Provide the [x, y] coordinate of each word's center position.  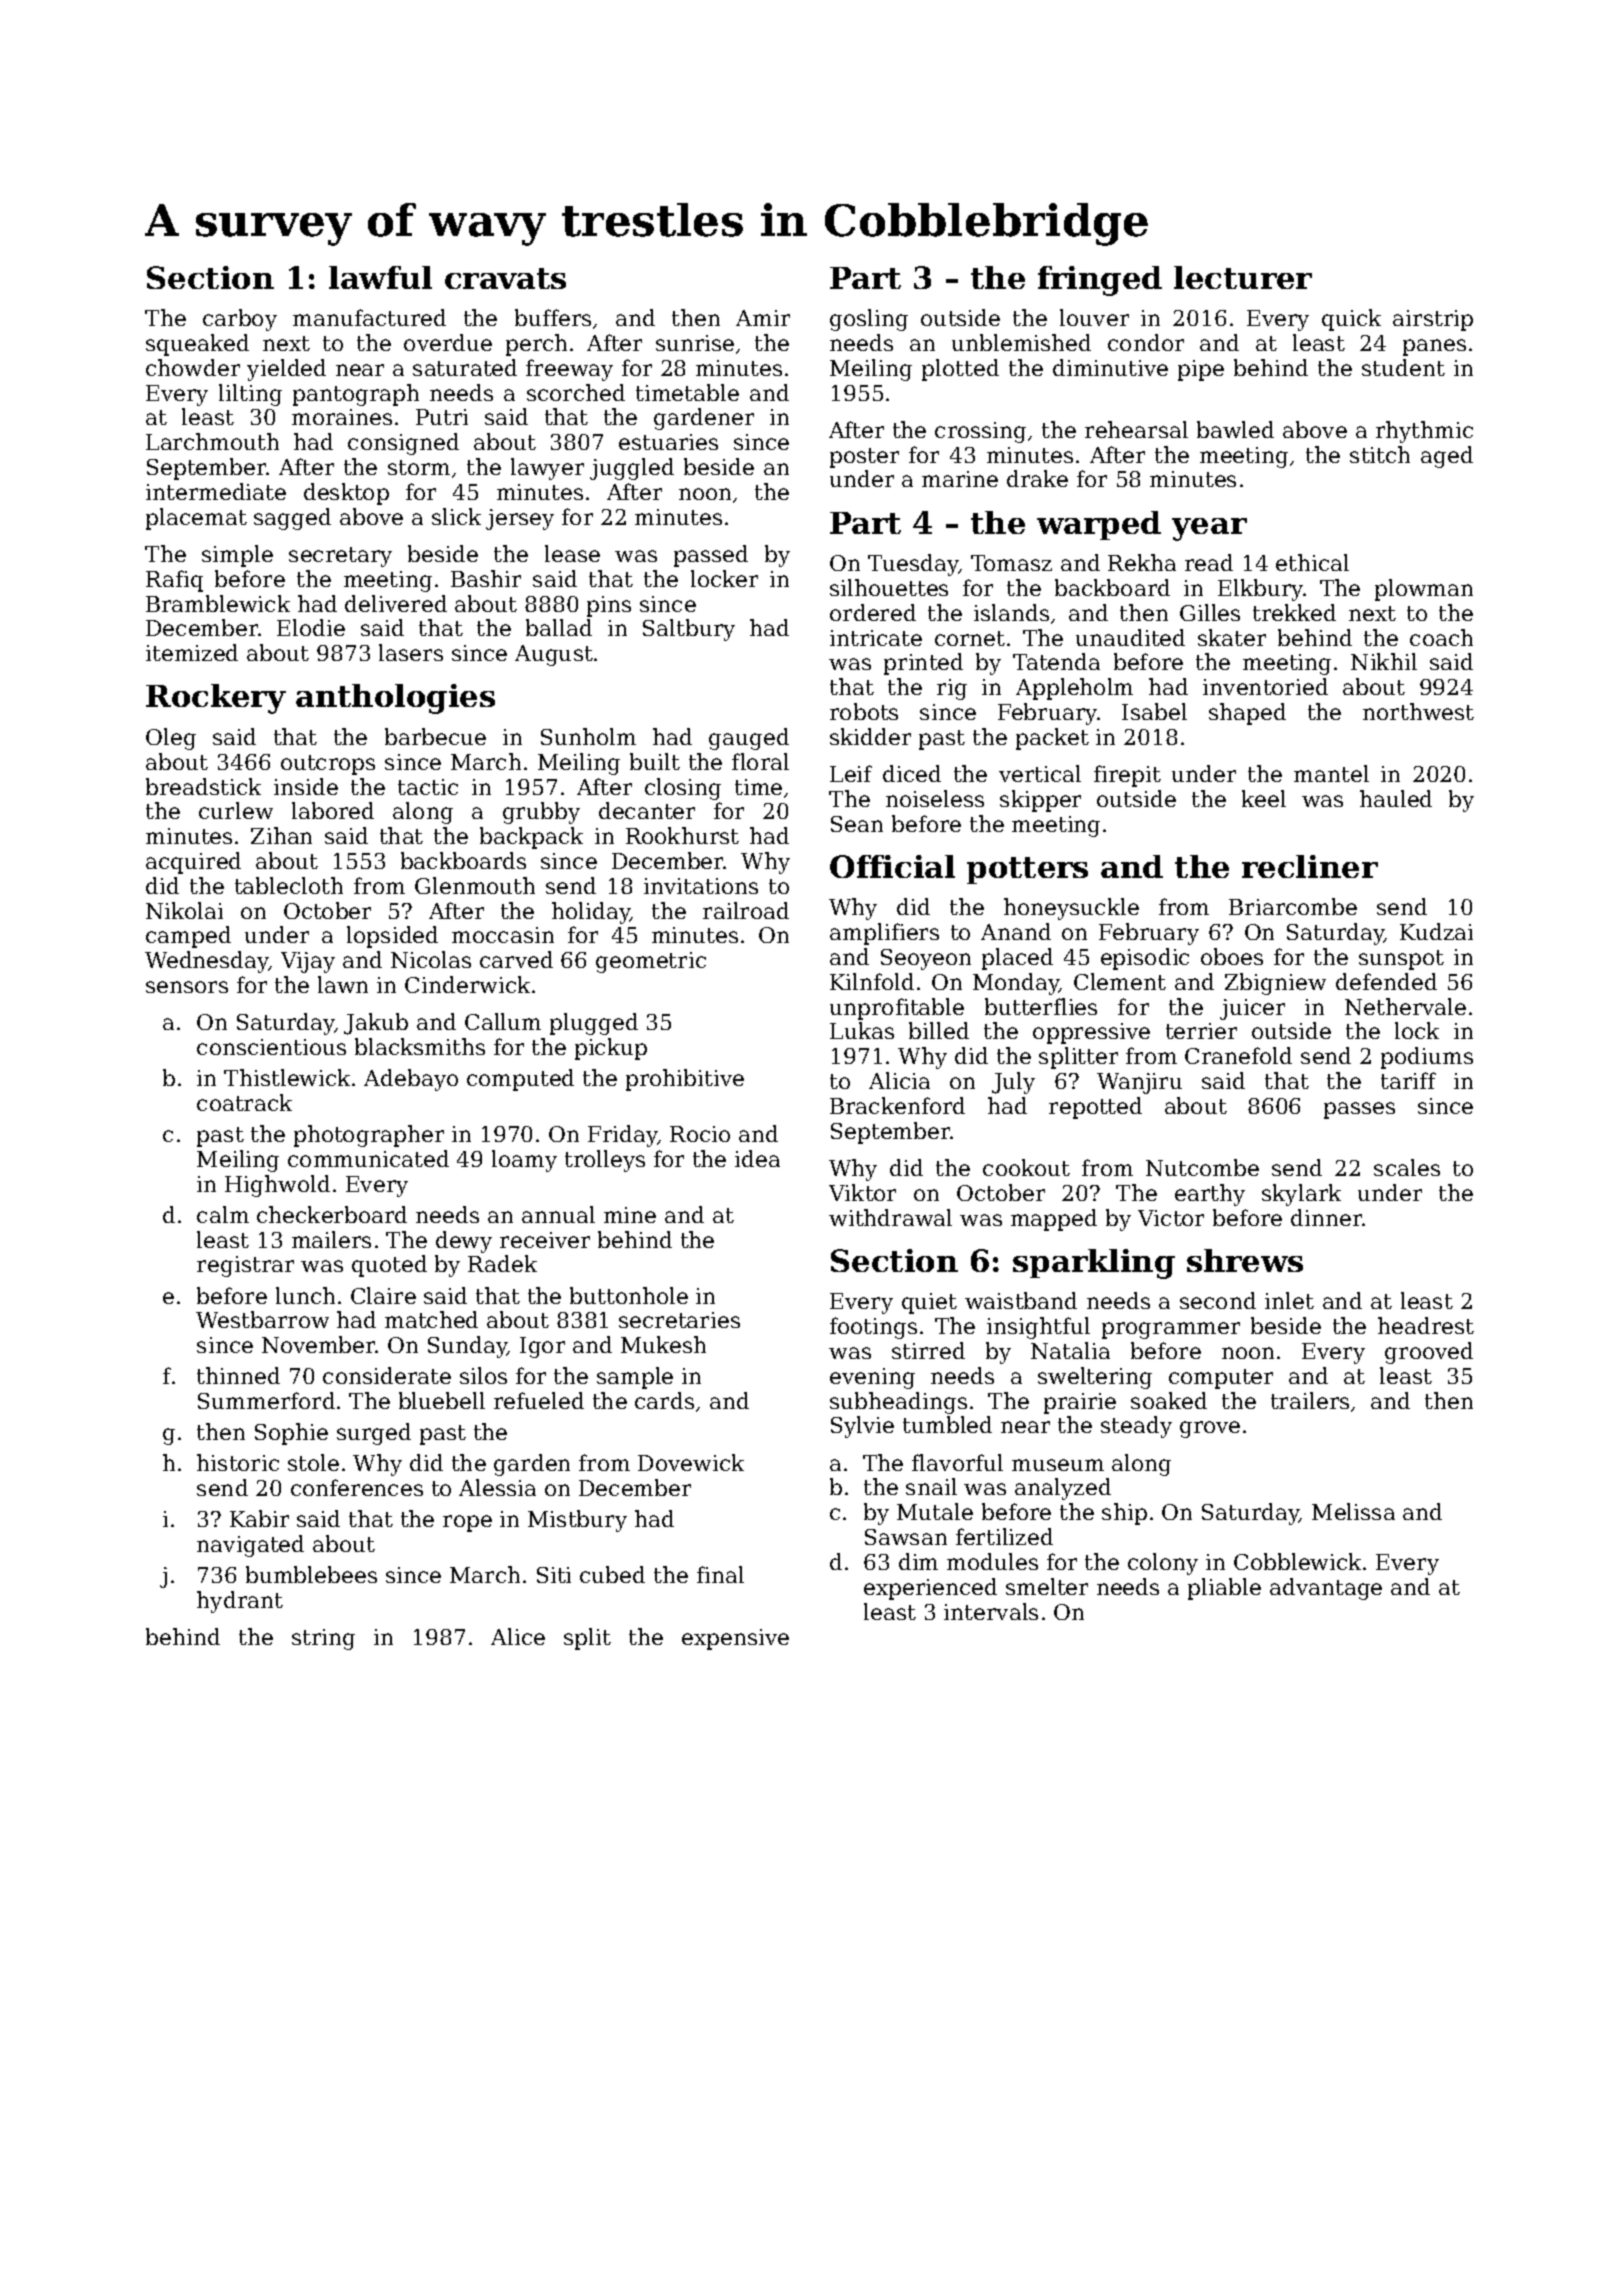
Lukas [862, 1030]
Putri [442, 417]
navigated [250, 1546]
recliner [1310, 866]
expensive [735, 1639]
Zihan [281, 835]
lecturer [1243, 277]
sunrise [695, 343]
